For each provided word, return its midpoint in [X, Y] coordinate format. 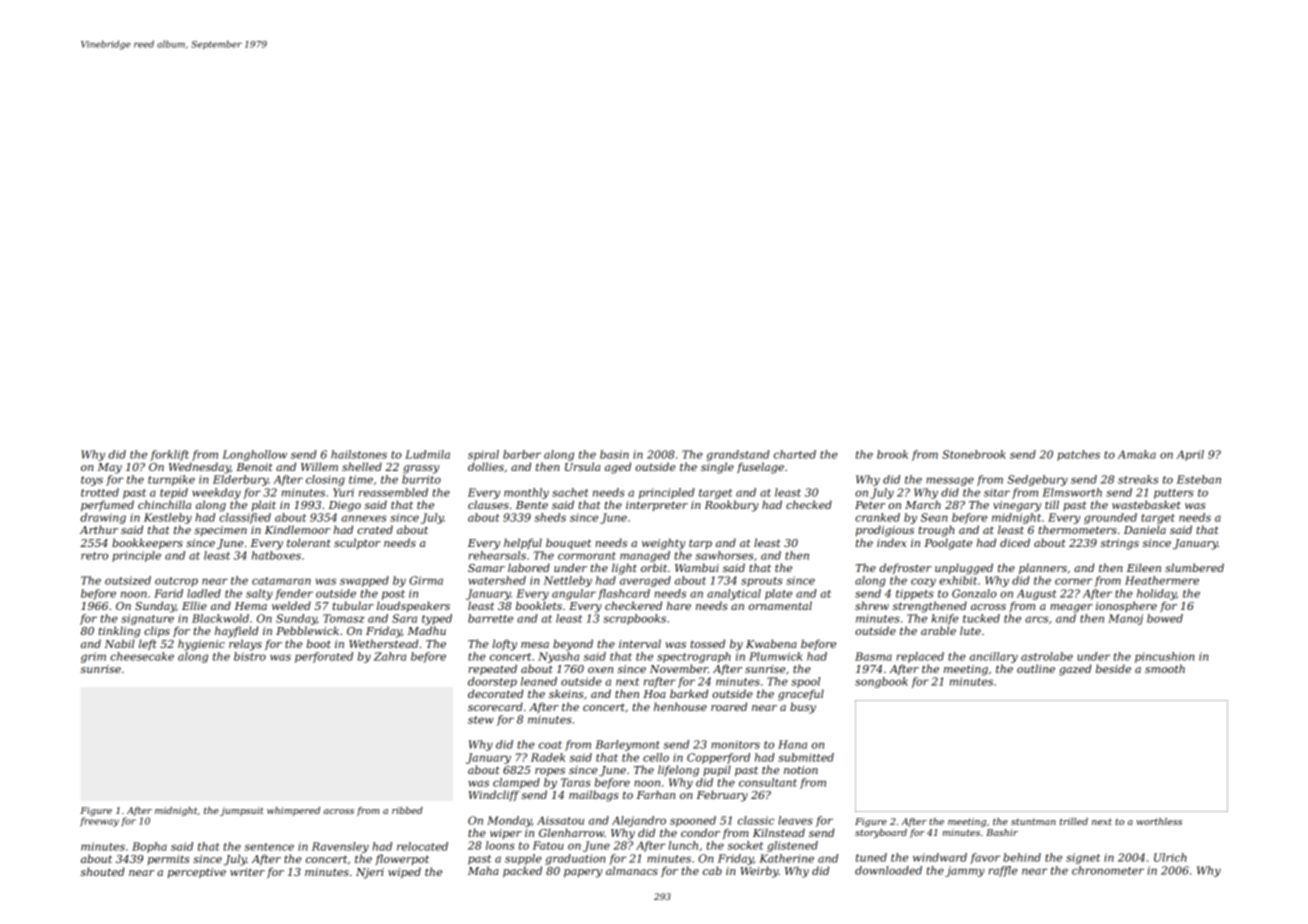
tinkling [119, 632]
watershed [497, 580]
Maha [483, 870]
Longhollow [254, 455]
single [717, 468]
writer [247, 872]
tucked [981, 618]
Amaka [1137, 454]
